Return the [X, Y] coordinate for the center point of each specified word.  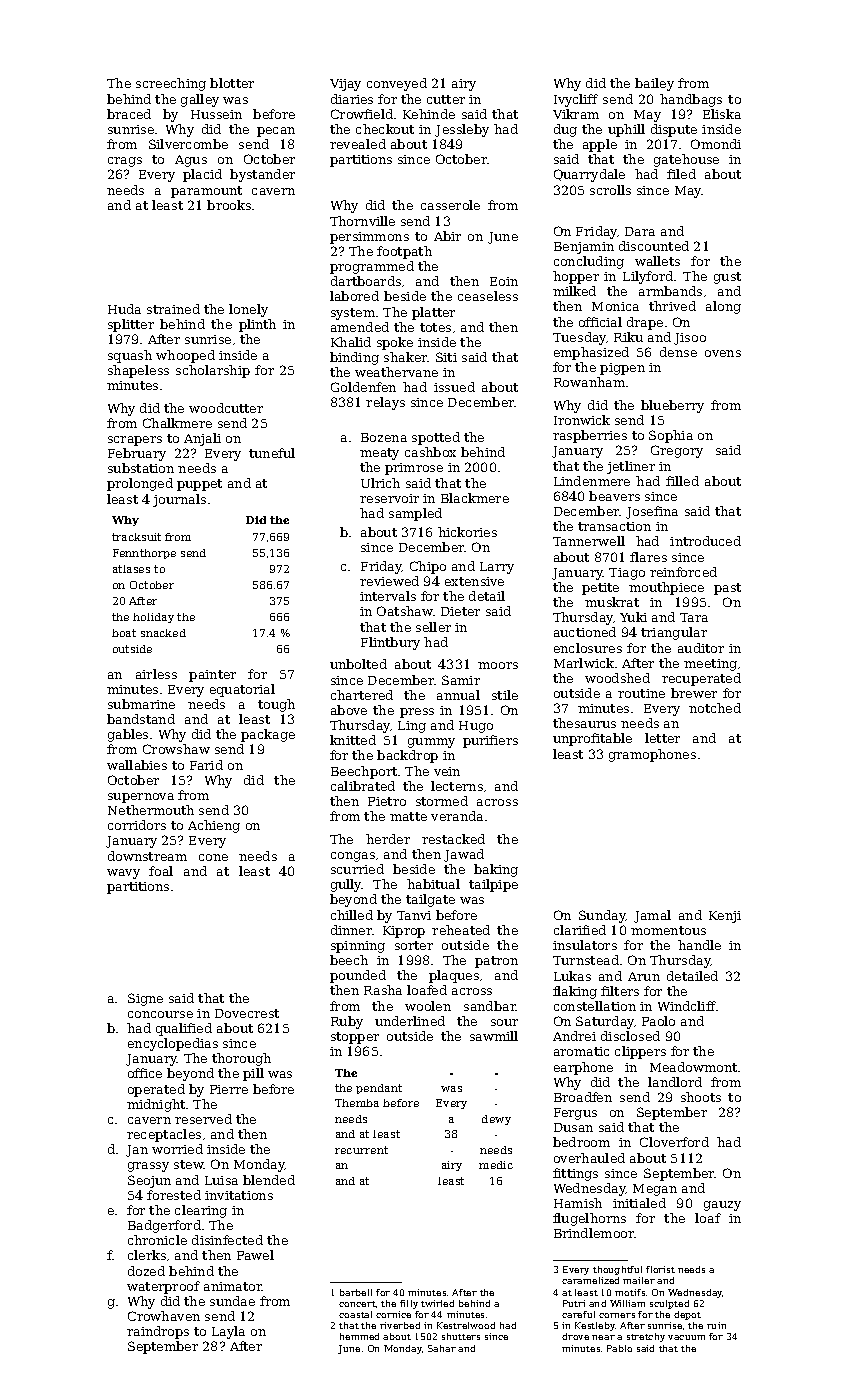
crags [125, 162]
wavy [123, 874]
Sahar [442, 1348]
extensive [474, 581]
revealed [358, 144]
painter [212, 676]
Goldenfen [363, 387]
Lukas [572, 976]
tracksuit [136, 537]
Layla [228, 1332]
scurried [357, 869]
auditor [701, 648]
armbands [670, 291]
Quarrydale [589, 175]
